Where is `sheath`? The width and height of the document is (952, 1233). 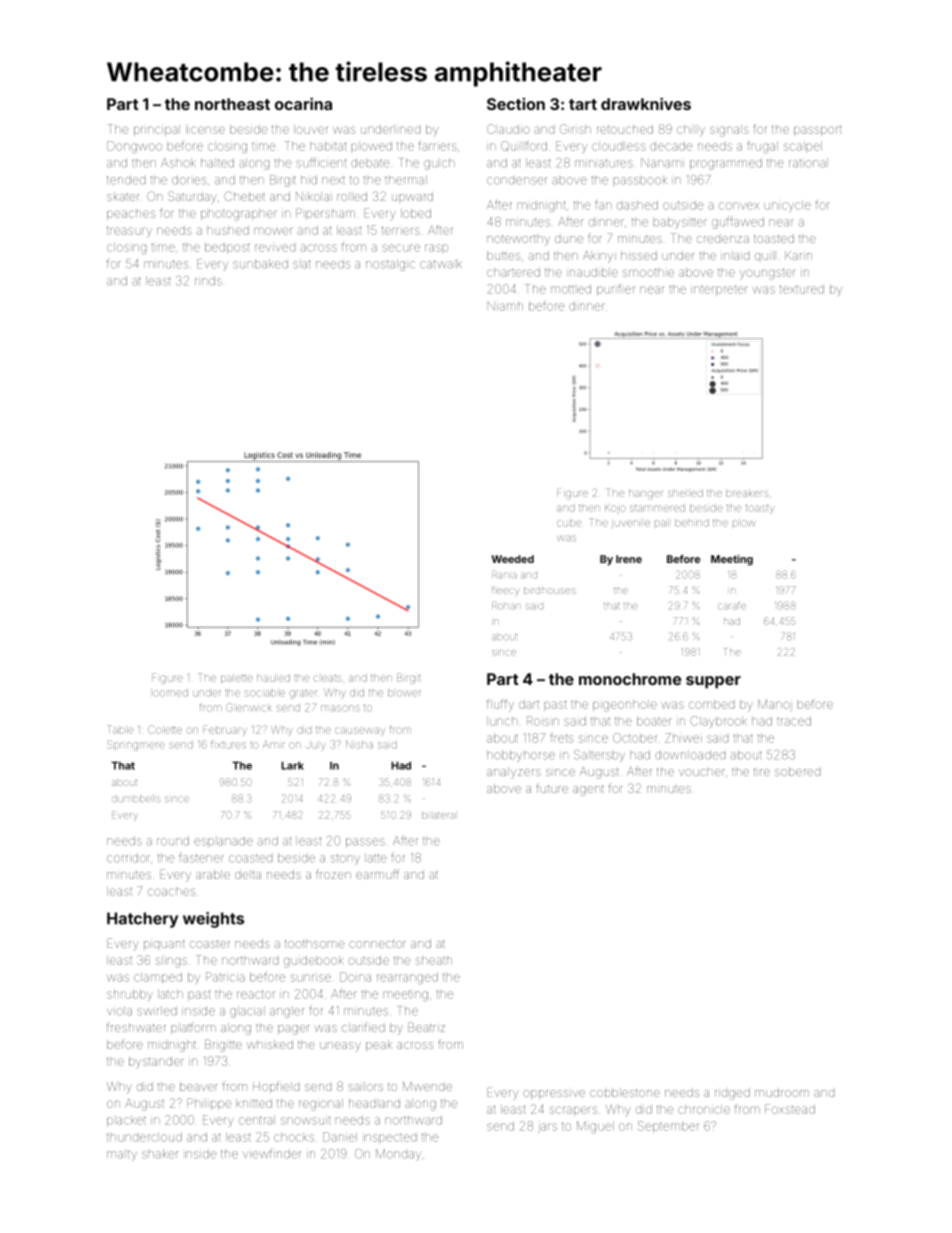
sheath is located at coordinates (434, 960).
